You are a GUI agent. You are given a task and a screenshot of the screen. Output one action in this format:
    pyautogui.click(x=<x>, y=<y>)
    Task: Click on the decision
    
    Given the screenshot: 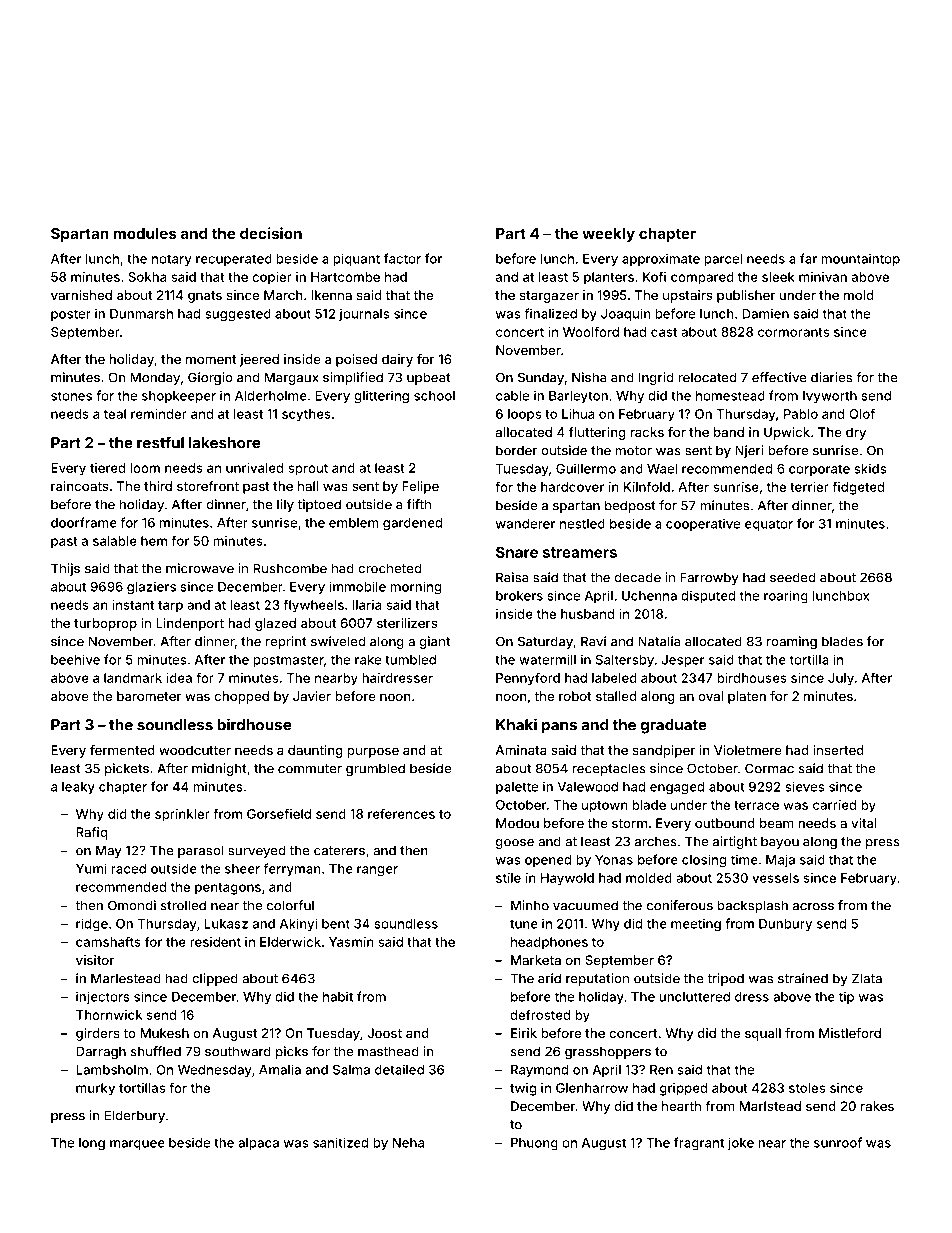 What is the action you would take?
    pyautogui.click(x=271, y=233)
